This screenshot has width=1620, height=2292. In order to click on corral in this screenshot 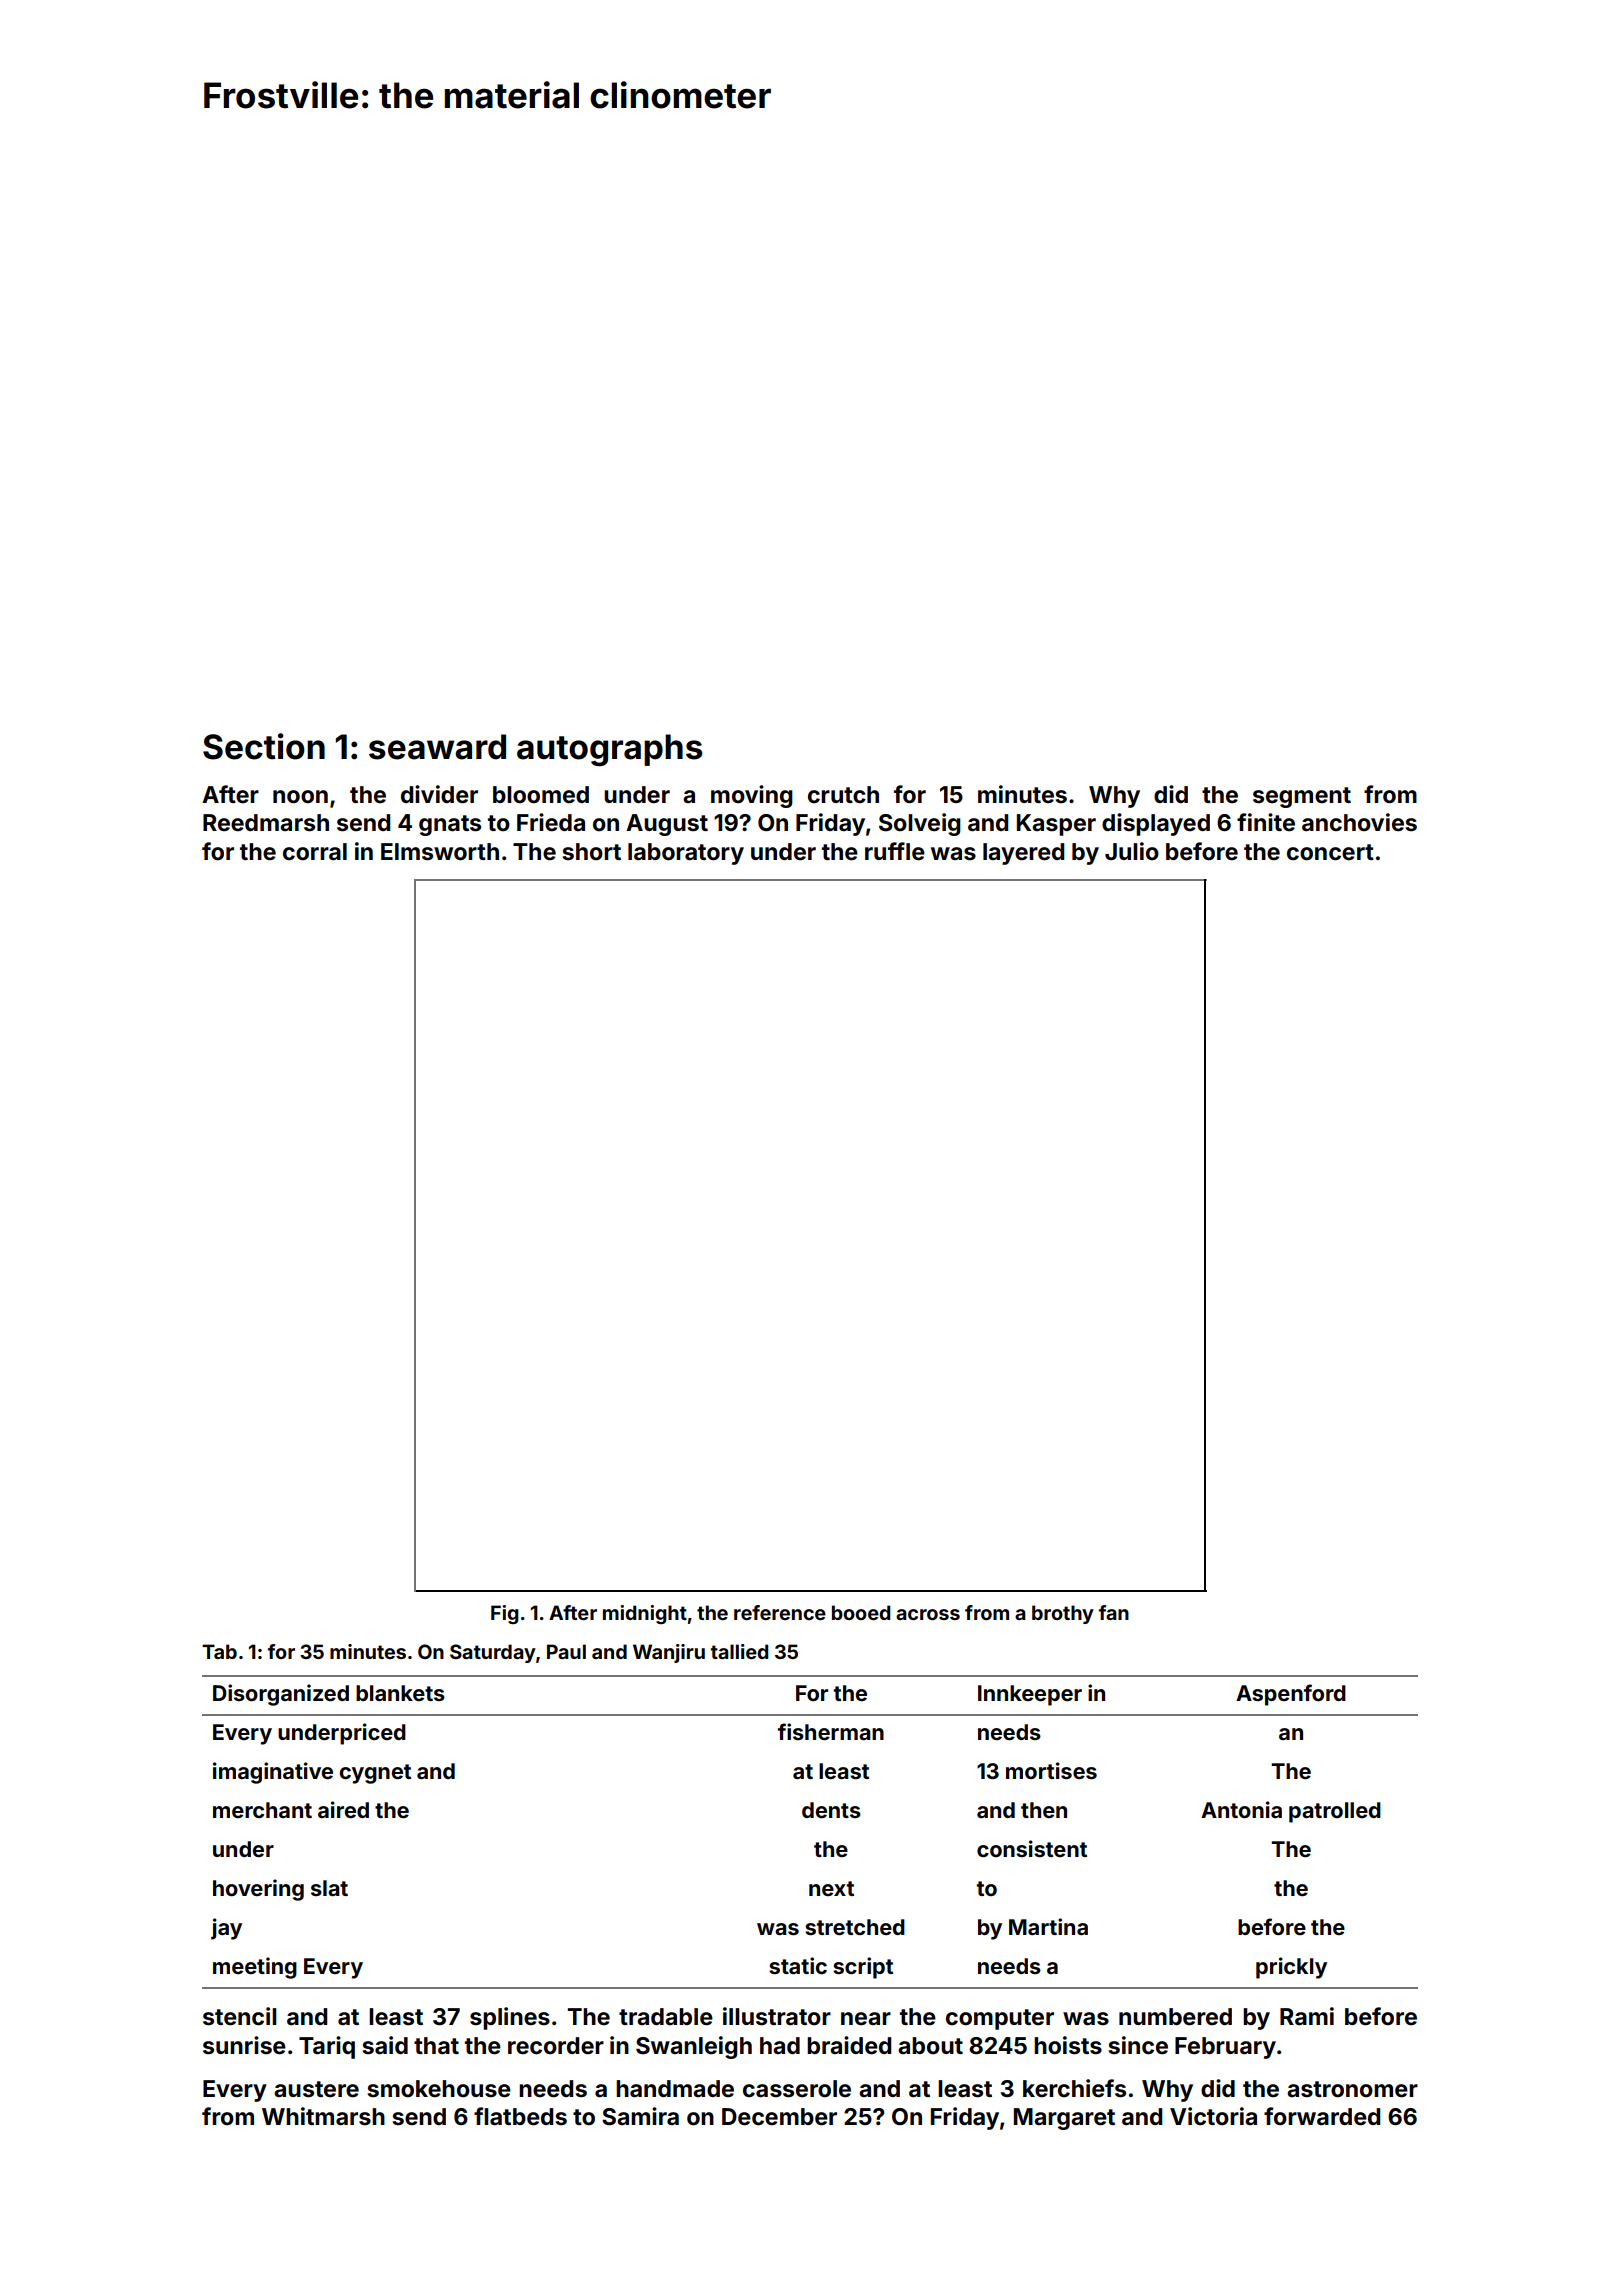, I will do `click(315, 852)`.
